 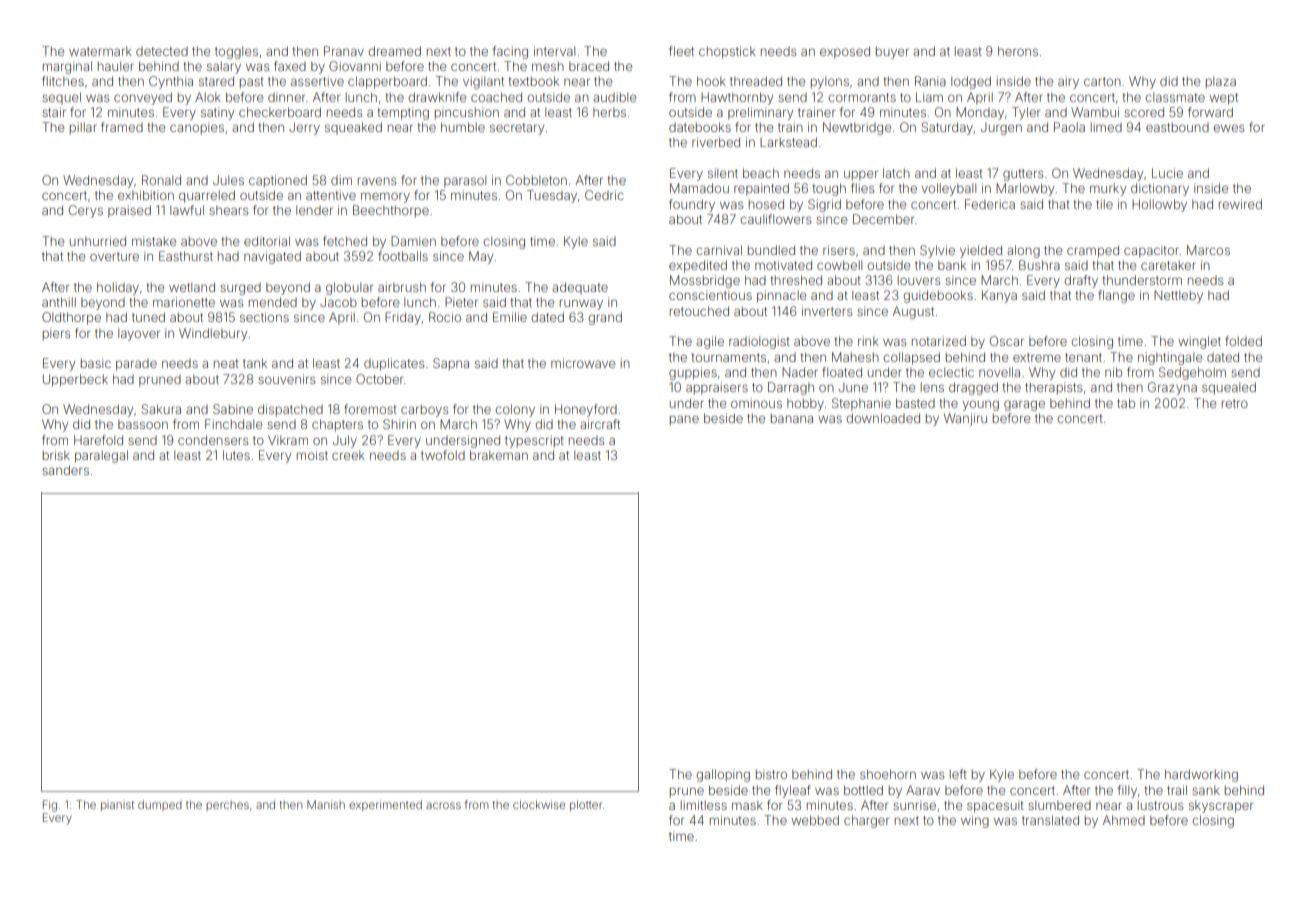 What do you see at coordinates (760, 113) in the screenshot?
I see `preliminary` at bounding box center [760, 113].
